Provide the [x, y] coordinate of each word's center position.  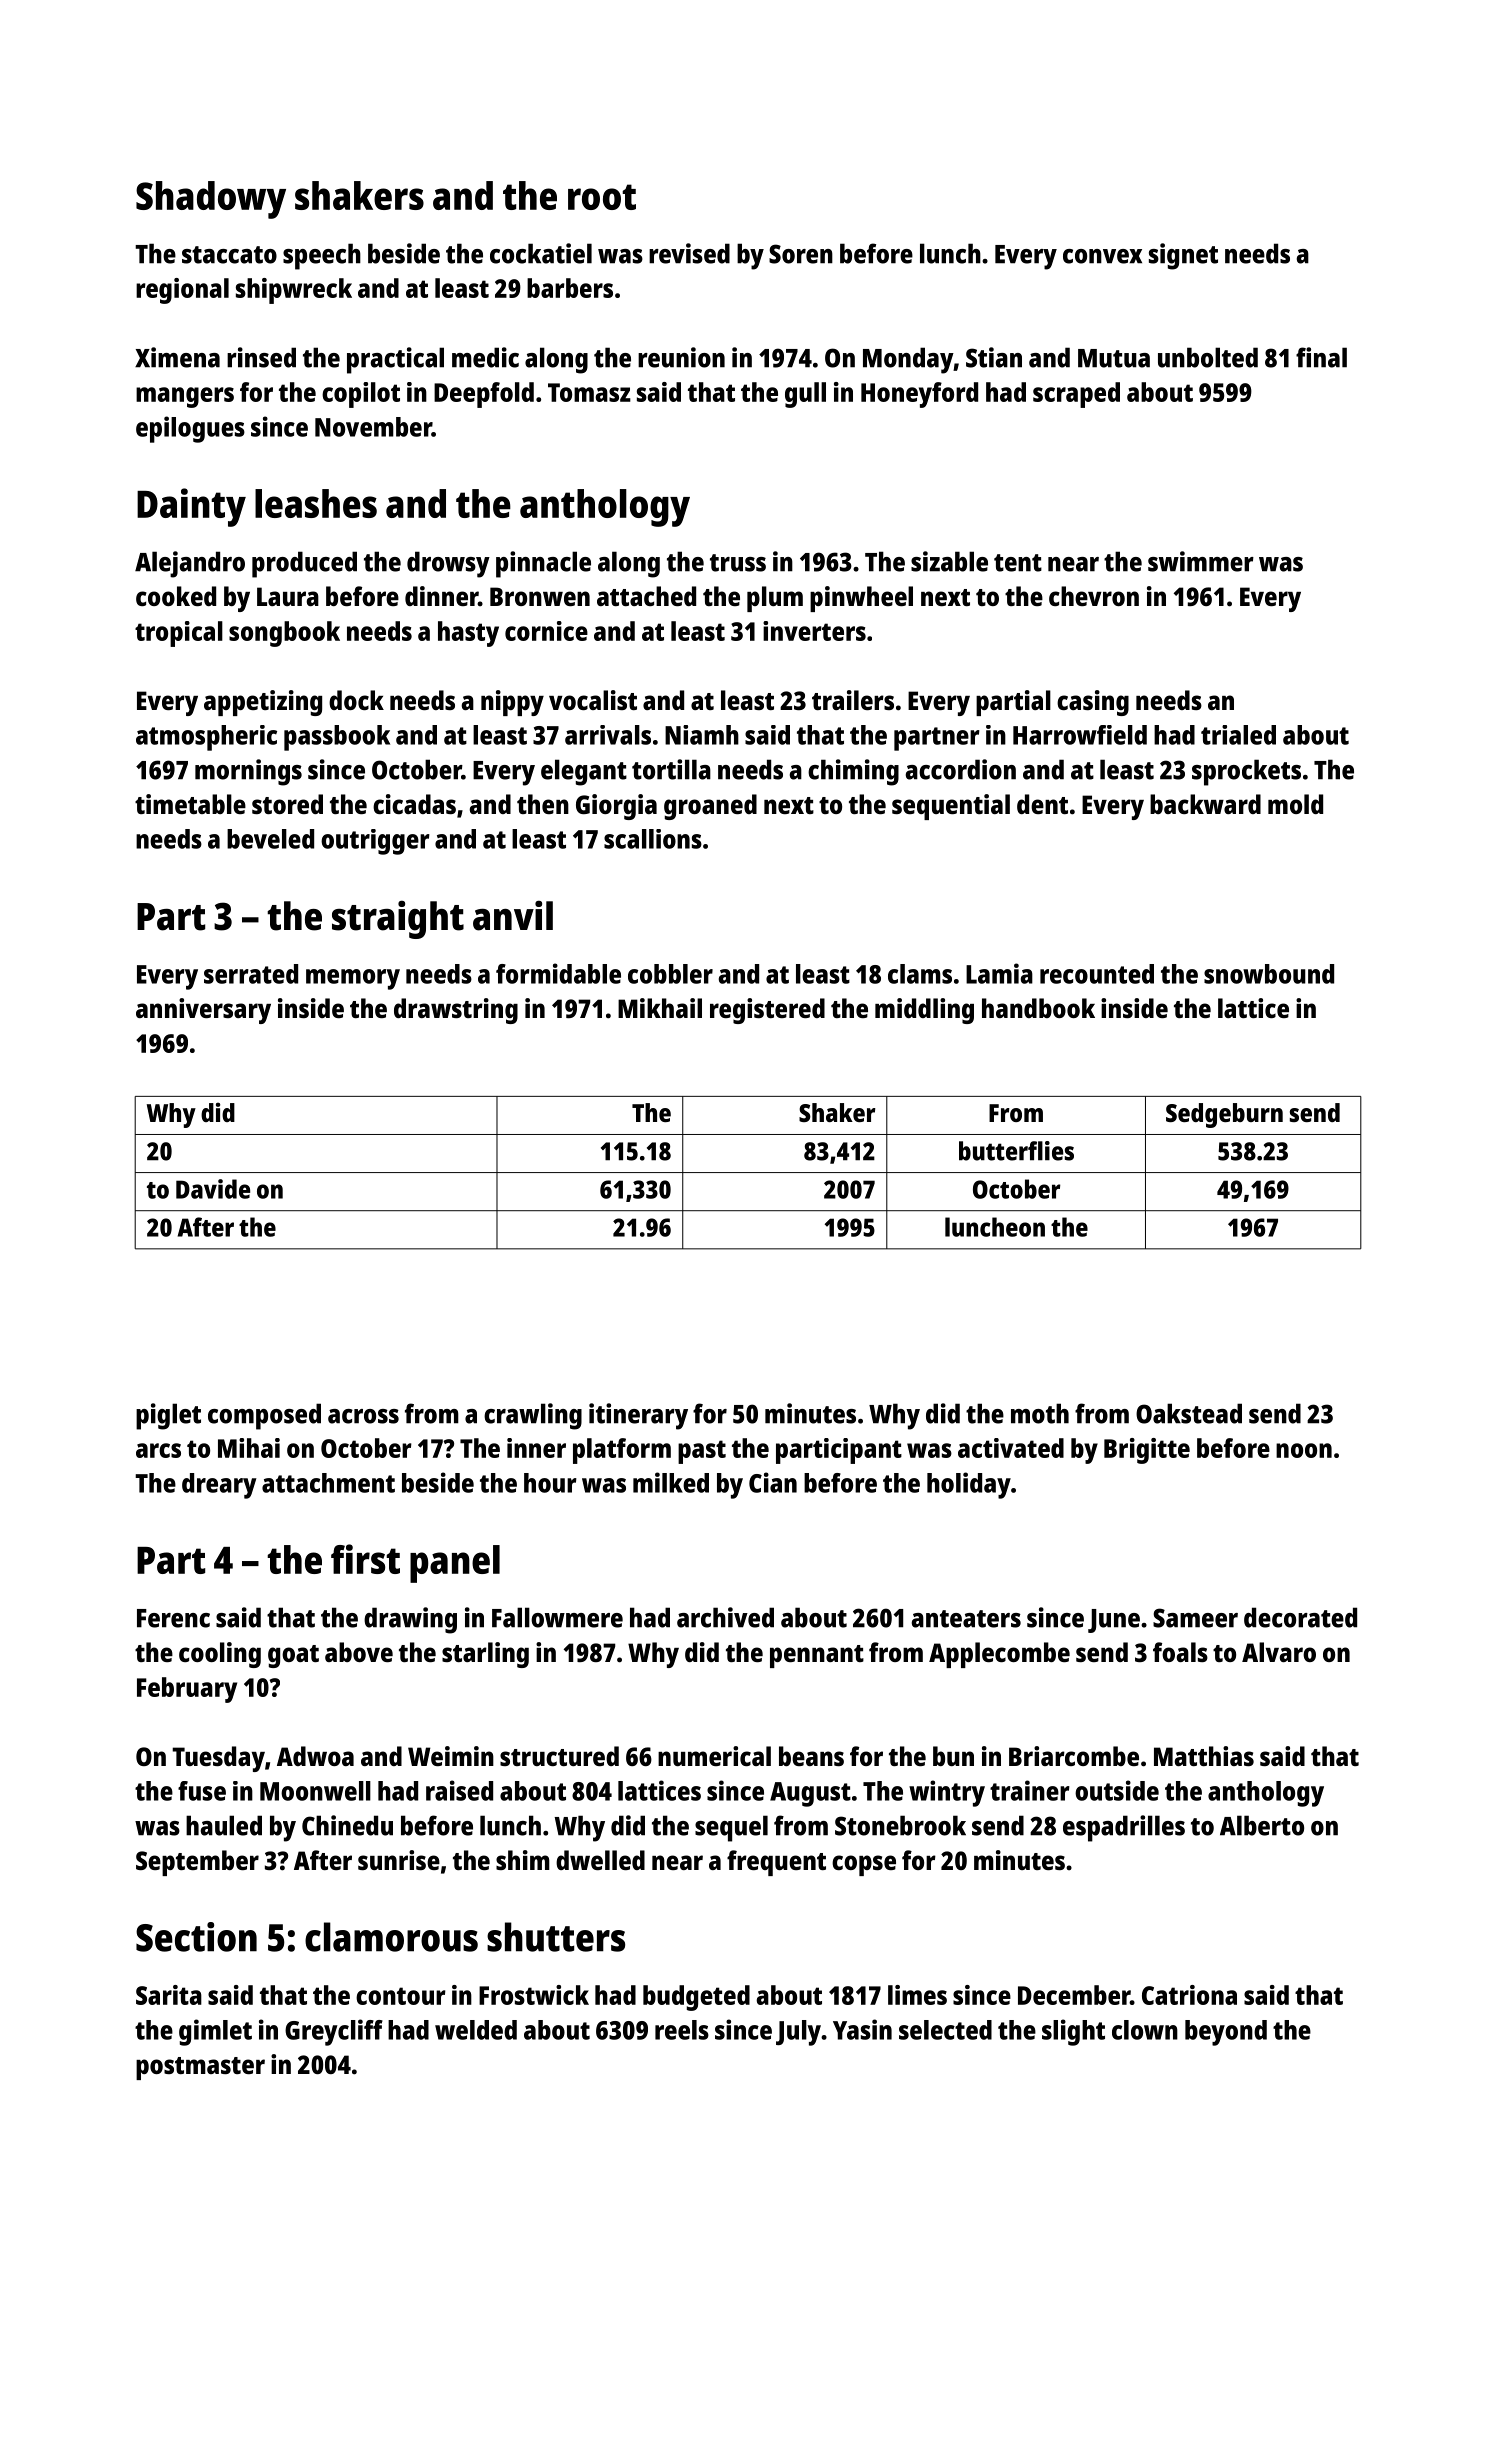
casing [1093, 703]
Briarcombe [1074, 1756]
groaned [710, 807]
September [197, 1863]
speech [322, 256]
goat [293, 1656]
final [1321, 357]
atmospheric [206, 738]
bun [953, 1756]
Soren [801, 254]
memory [353, 979]
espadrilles [1124, 1828]
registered [767, 1011]
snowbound [1269, 974]
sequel [731, 1828]
